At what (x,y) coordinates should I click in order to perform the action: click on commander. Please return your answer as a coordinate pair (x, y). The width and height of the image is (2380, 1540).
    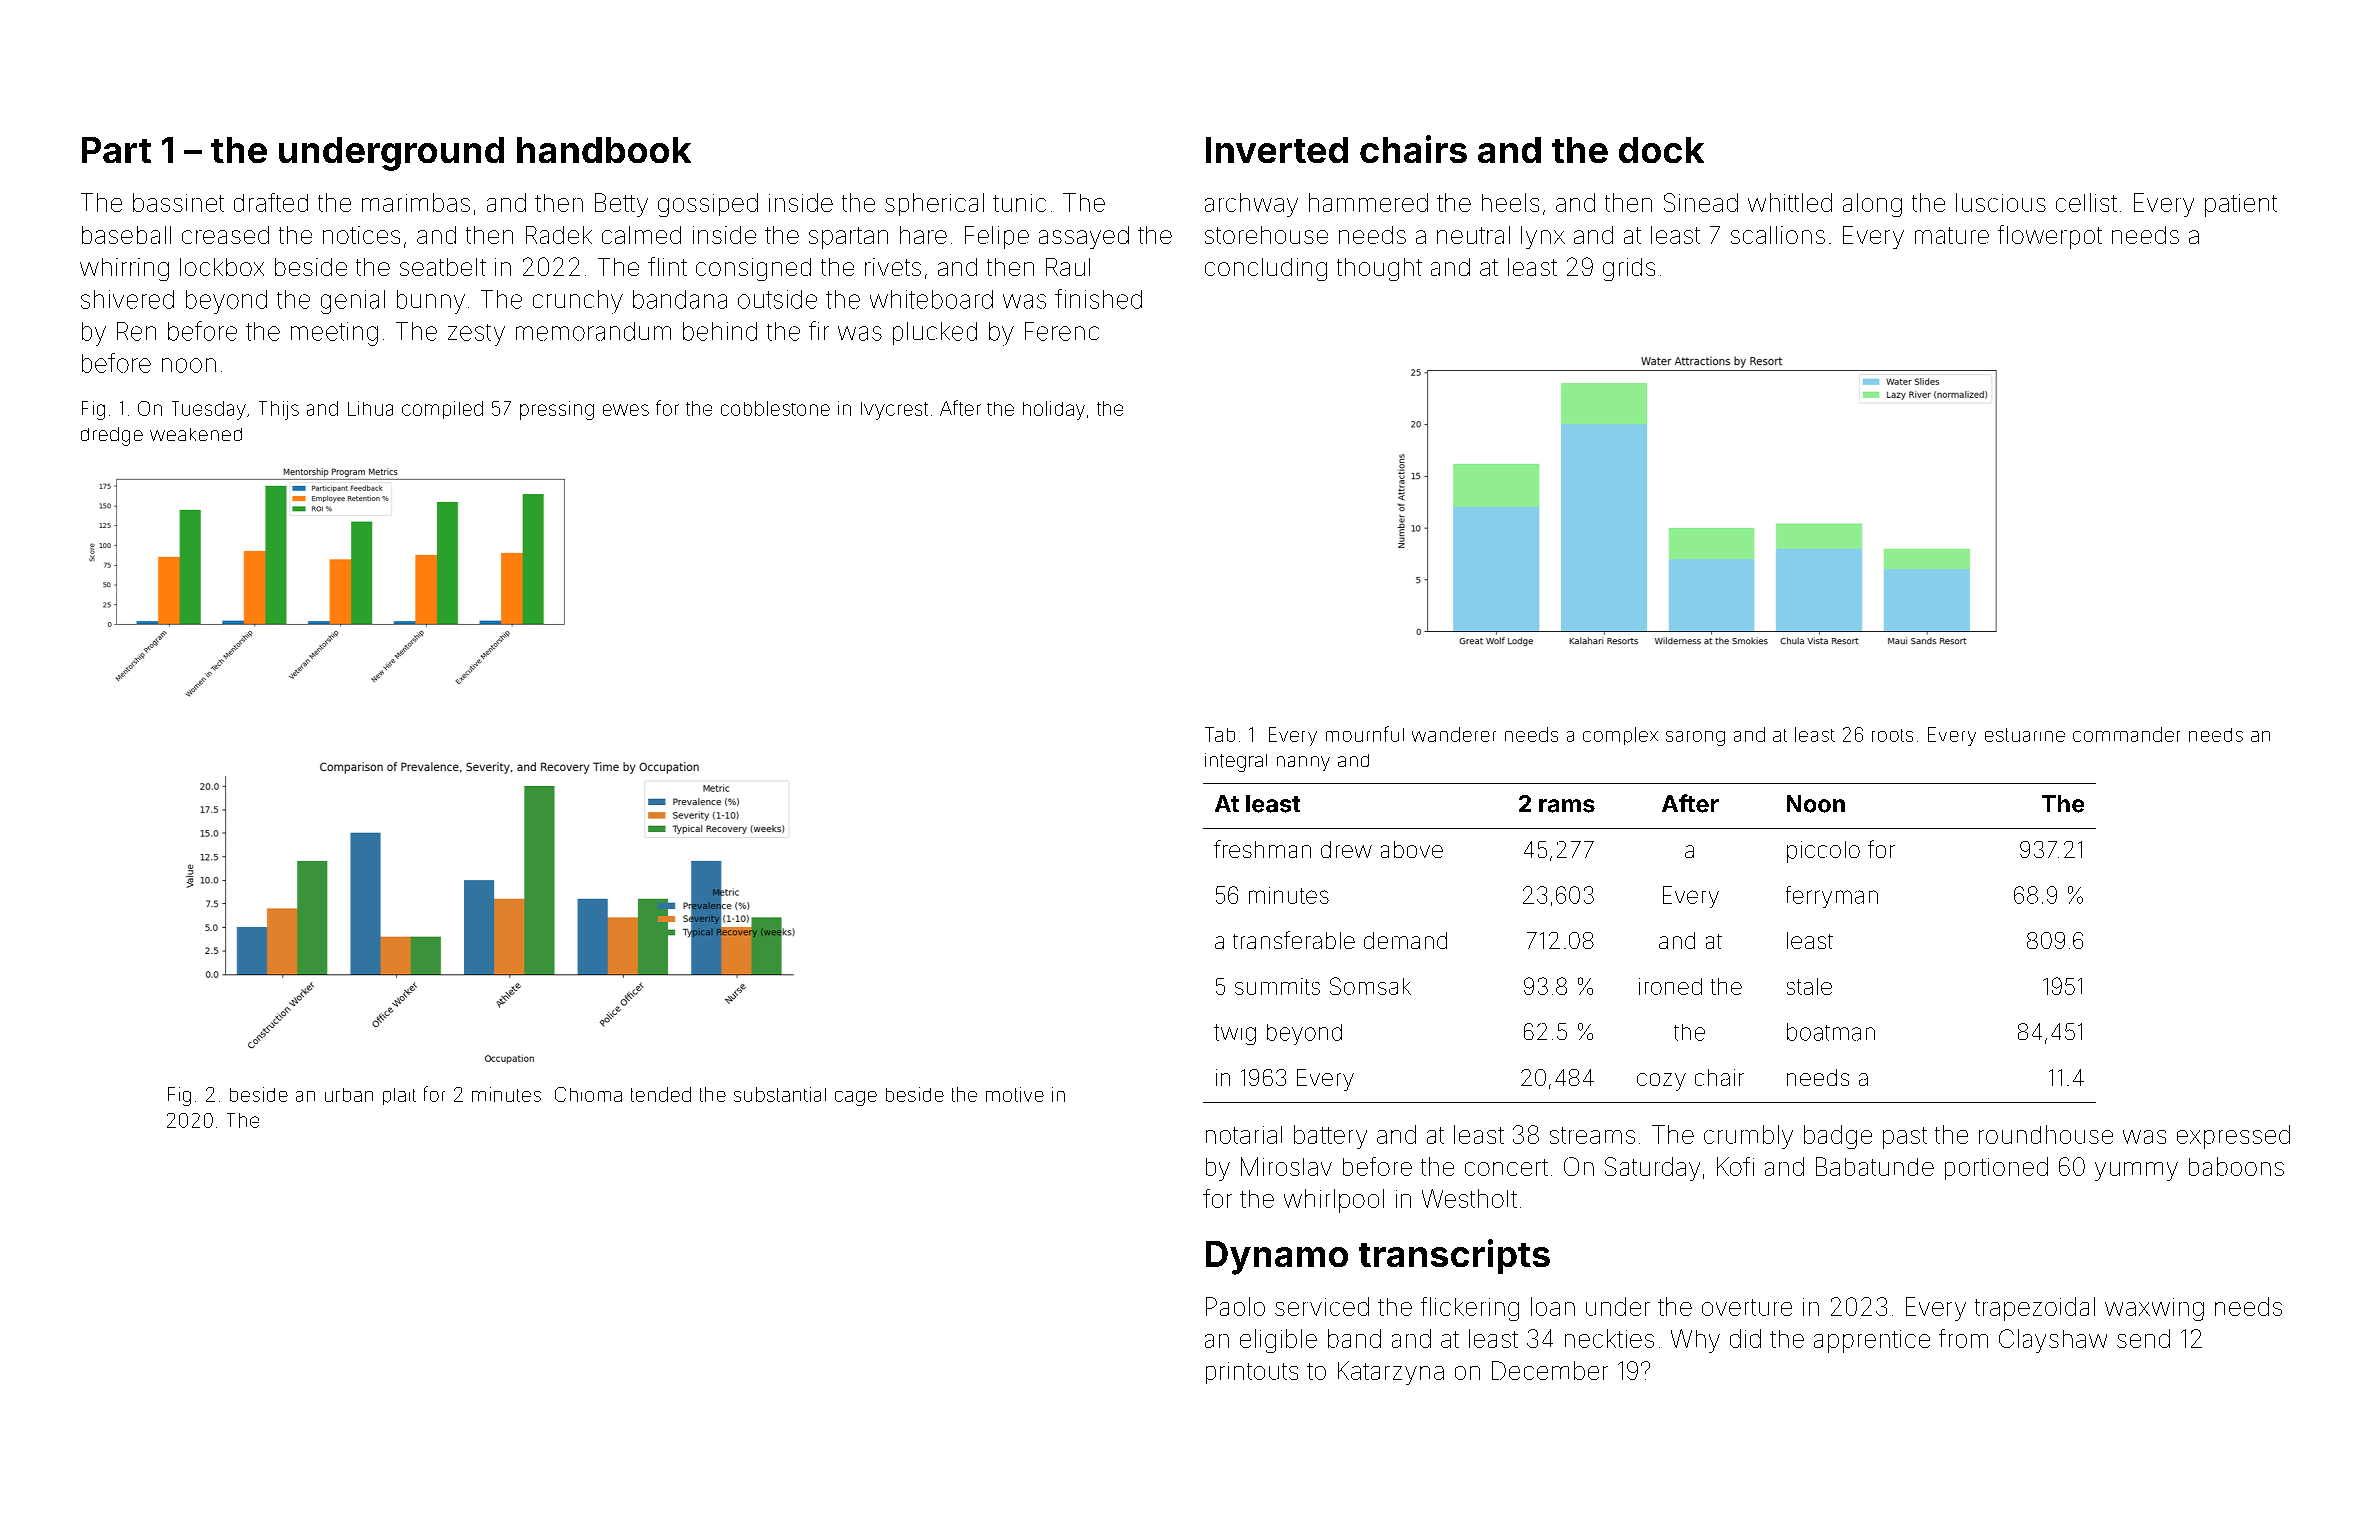
    Looking at the image, I should click on (2126, 734).
